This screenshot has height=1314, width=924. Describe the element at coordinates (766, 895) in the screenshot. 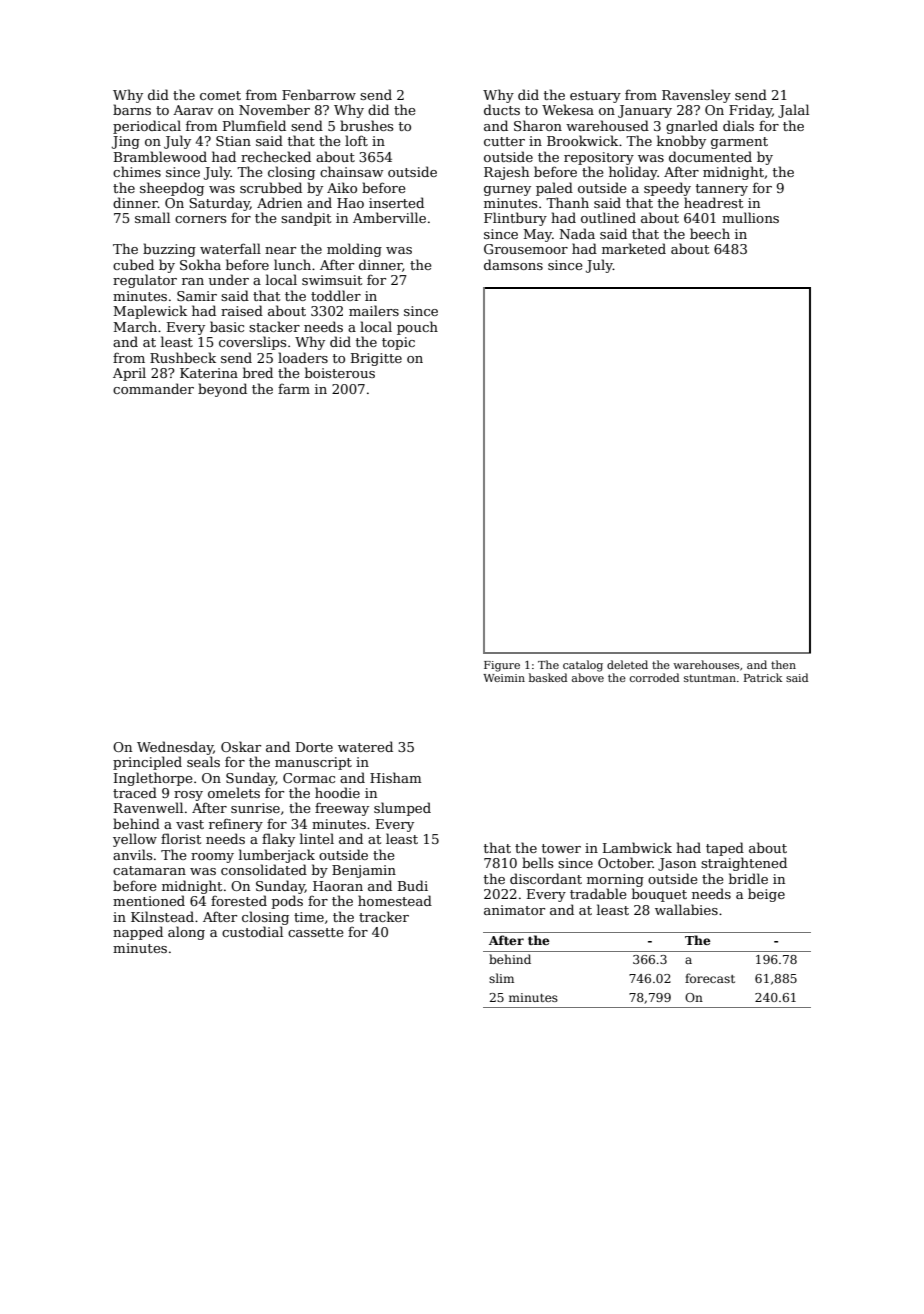

I see `beige` at that location.
